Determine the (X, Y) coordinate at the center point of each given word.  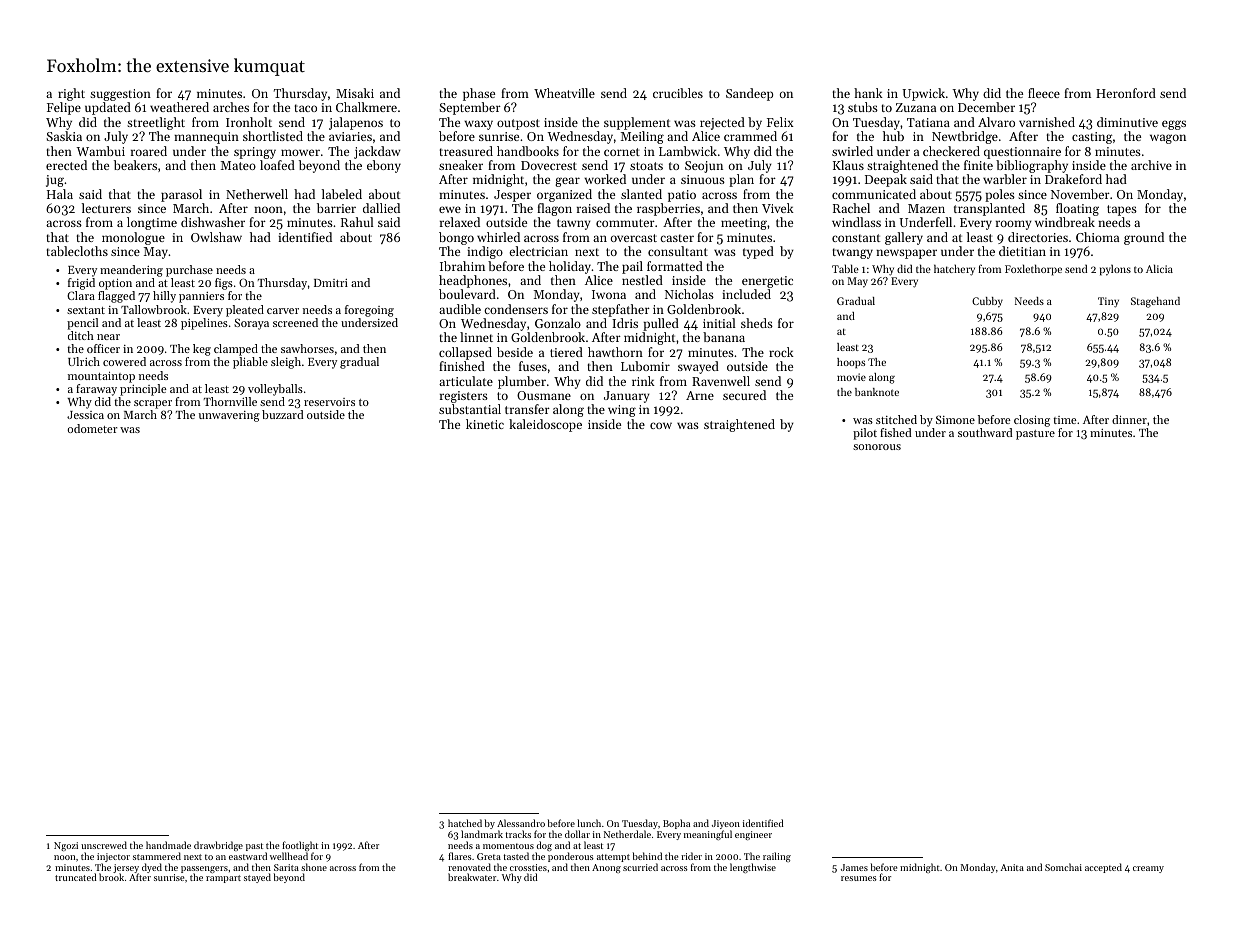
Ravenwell (721, 381)
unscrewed (104, 845)
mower (300, 152)
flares (460, 856)
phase (479, 94)
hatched (465, 823)
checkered (951, 151)
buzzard (283, 414)
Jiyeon (726, 824)
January (627, 397)
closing (1032, 421)
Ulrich (84, 361)
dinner (1129, 419)
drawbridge (218, 846)
